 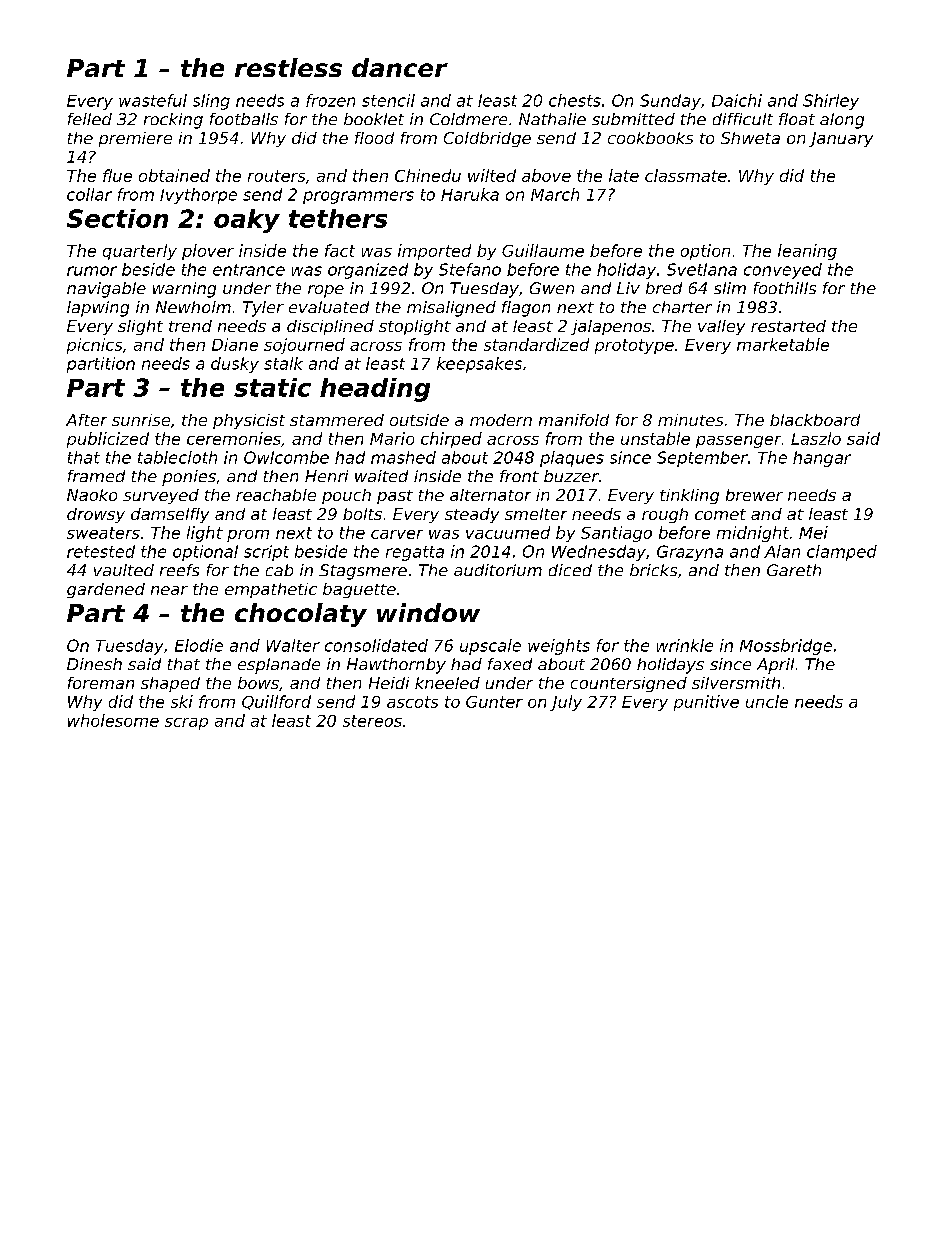 What do you see at coordinates (199, 645) in the screenshot?
I see `Elodie` at bounding box center [199, 645].
